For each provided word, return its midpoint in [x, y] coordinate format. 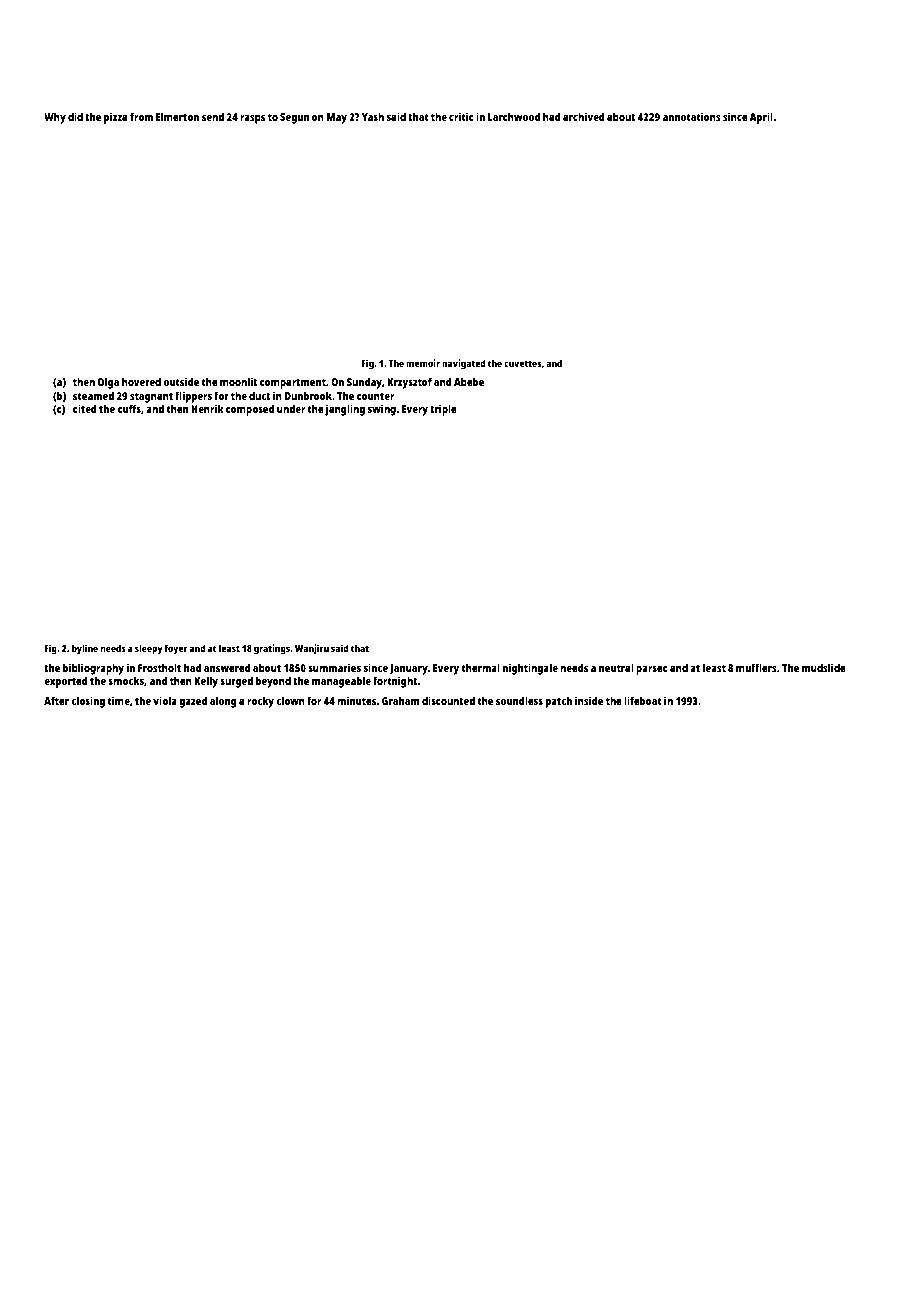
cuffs [129, 408]
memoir [423, 363]
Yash [373, 116]
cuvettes [522, 363]
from [141, 116]
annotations [692, 116]
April [761, 118]
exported [66, 682]
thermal [481, 667]
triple [443, 410]
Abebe [469, 381]
